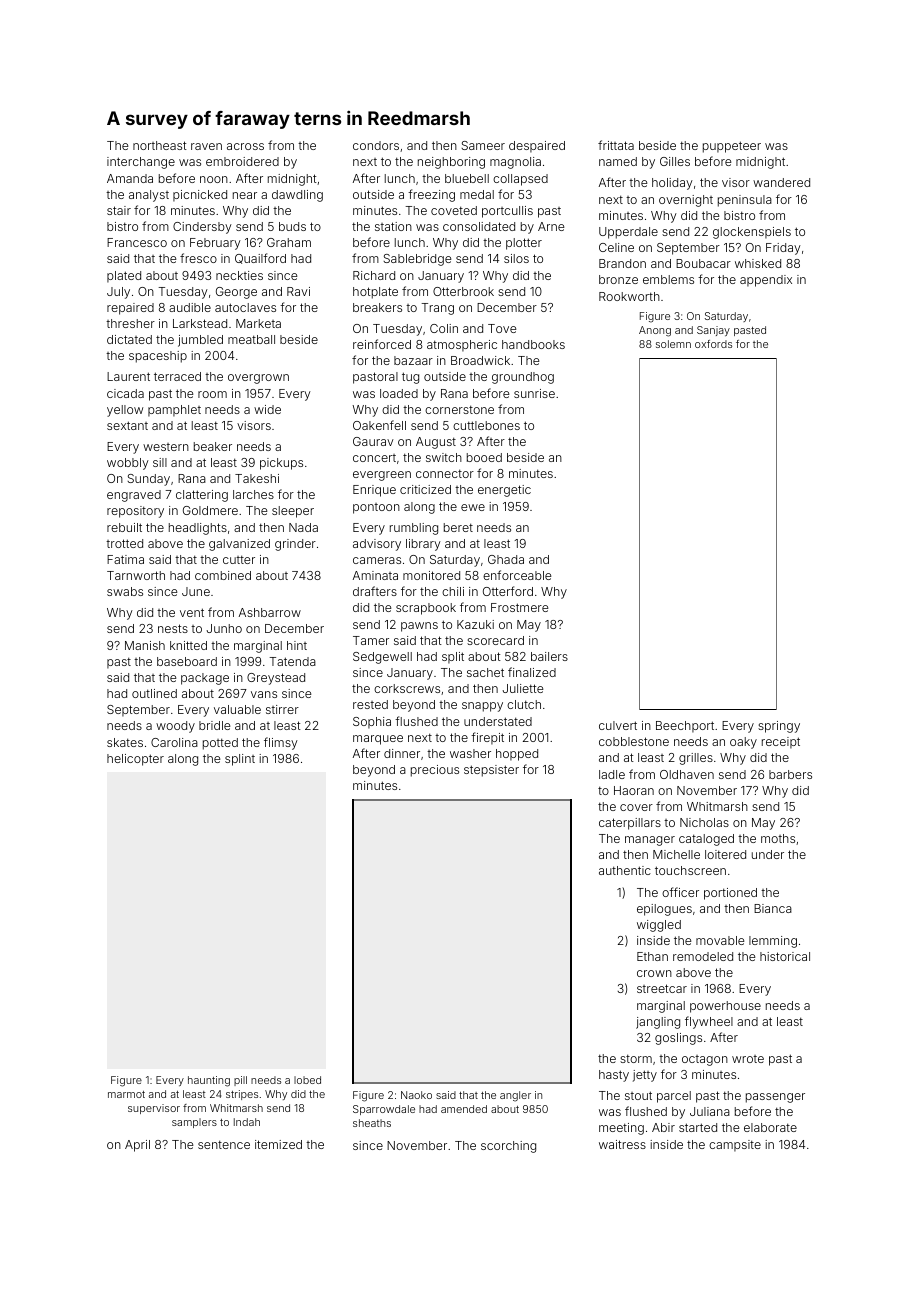 The image size is (924, 1308). What do you see at coordinates (242, 1095) in the document?
I see `stripes` at bounding box center [242, 1095].
